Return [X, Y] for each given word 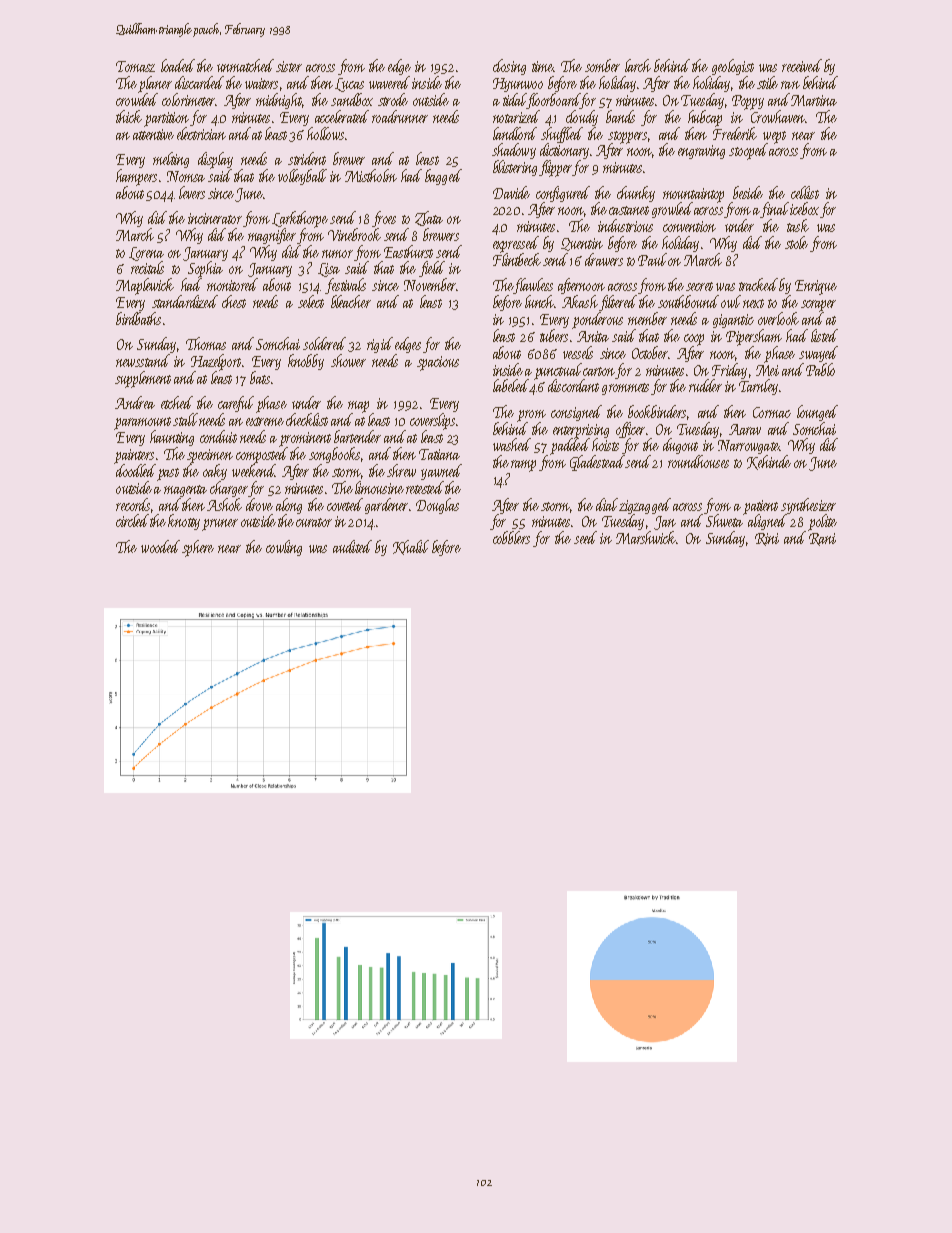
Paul [652, 259]
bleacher [351, 301]
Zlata [429, 218]
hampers [136, 177]
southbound [688, 301]
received [802, 65]
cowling [284, 548]
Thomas [206, 343]
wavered [389, 82]
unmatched [245, 65]
